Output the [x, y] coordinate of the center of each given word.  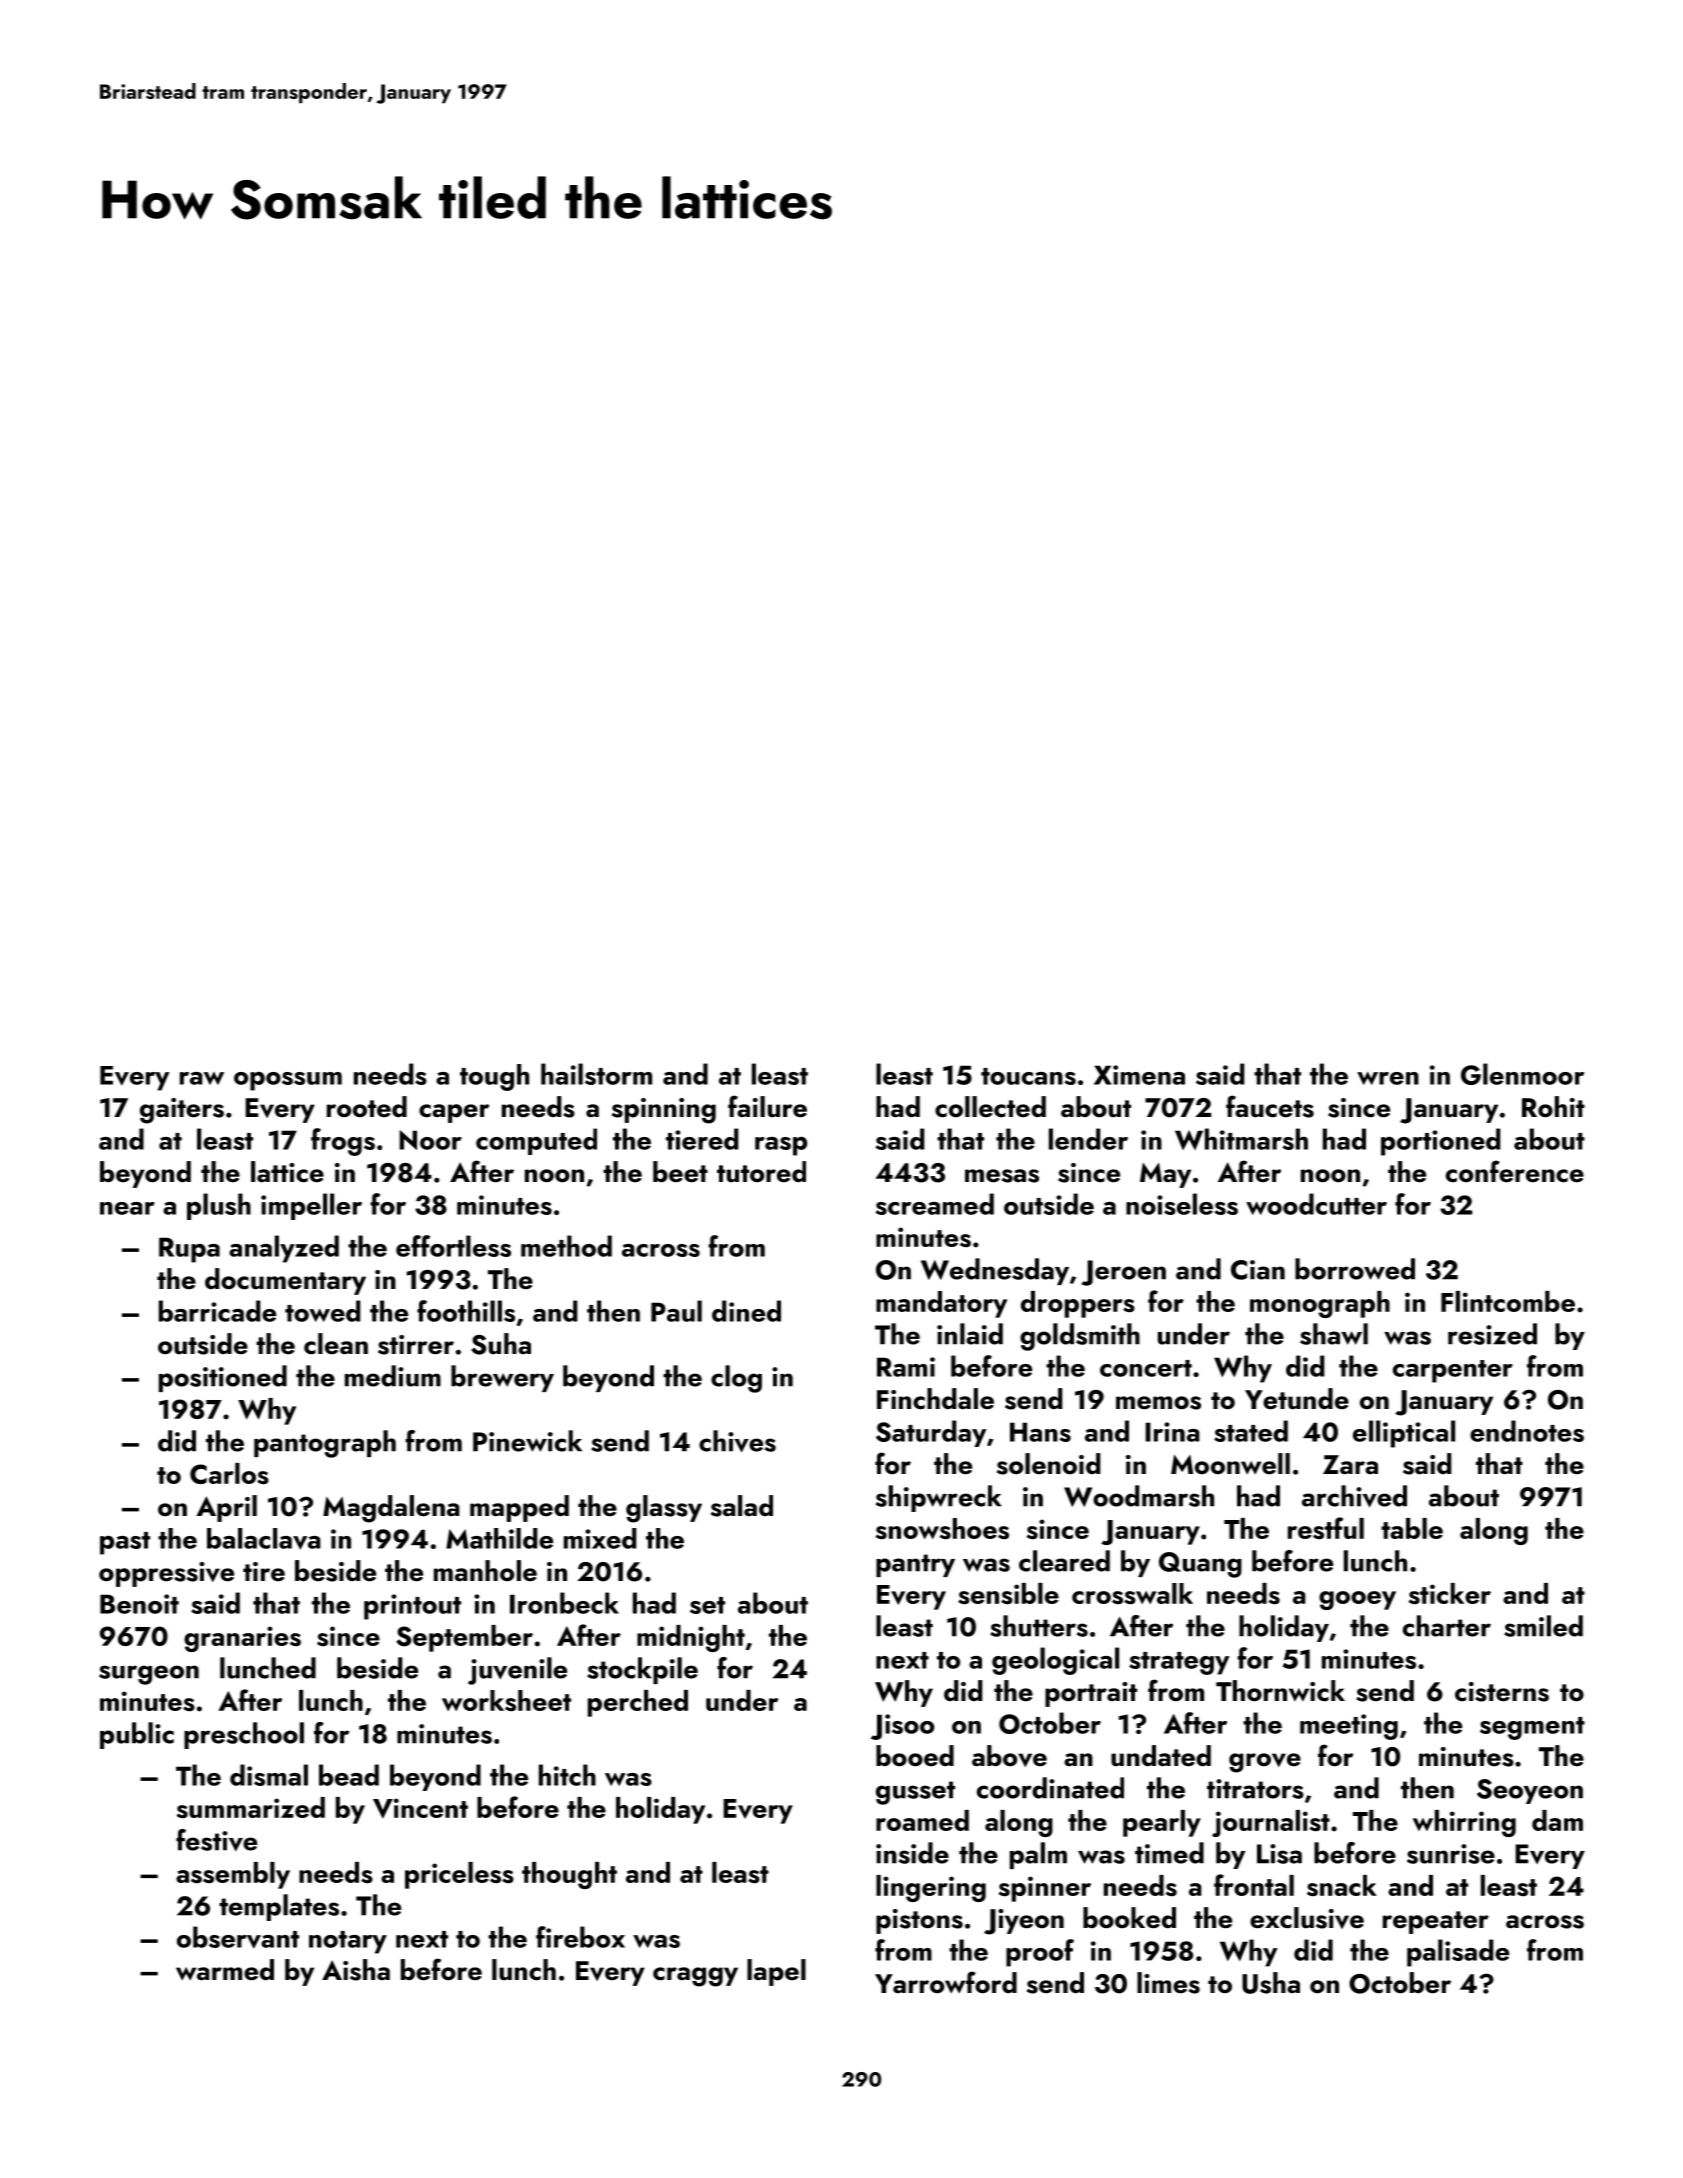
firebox [580, 1937]
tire [264, 1571]
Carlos [229, 1474]
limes [1168, 1983]
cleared [1064, 1561]
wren [1388, 1078]
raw [202, 1078]
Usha [1271, 1983]
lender [1088, 1139]
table [1412, 1528]
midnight [691, 1638]
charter [1447, 1626]
